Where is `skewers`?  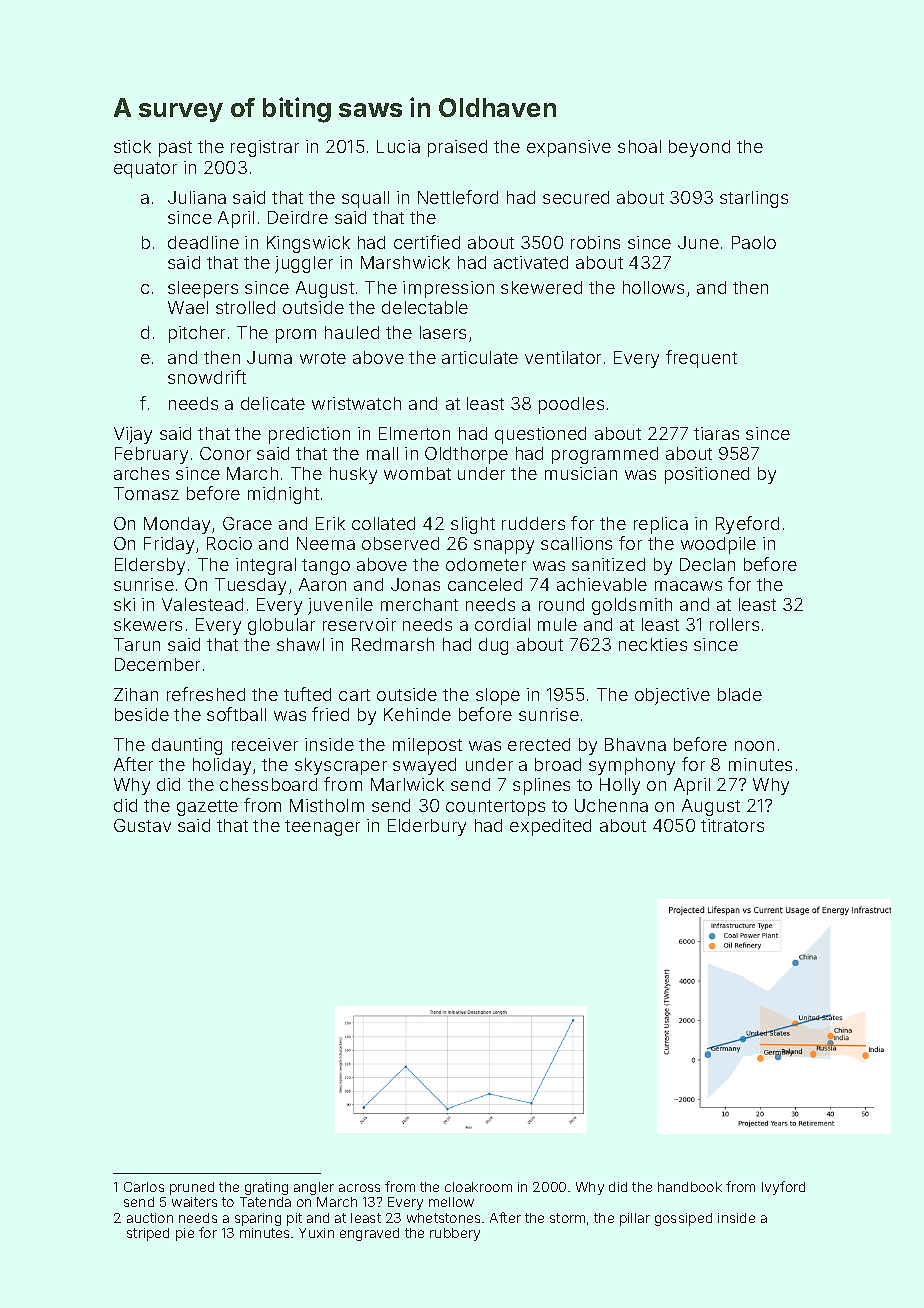
skewers is located at coordinates (148, 624).
